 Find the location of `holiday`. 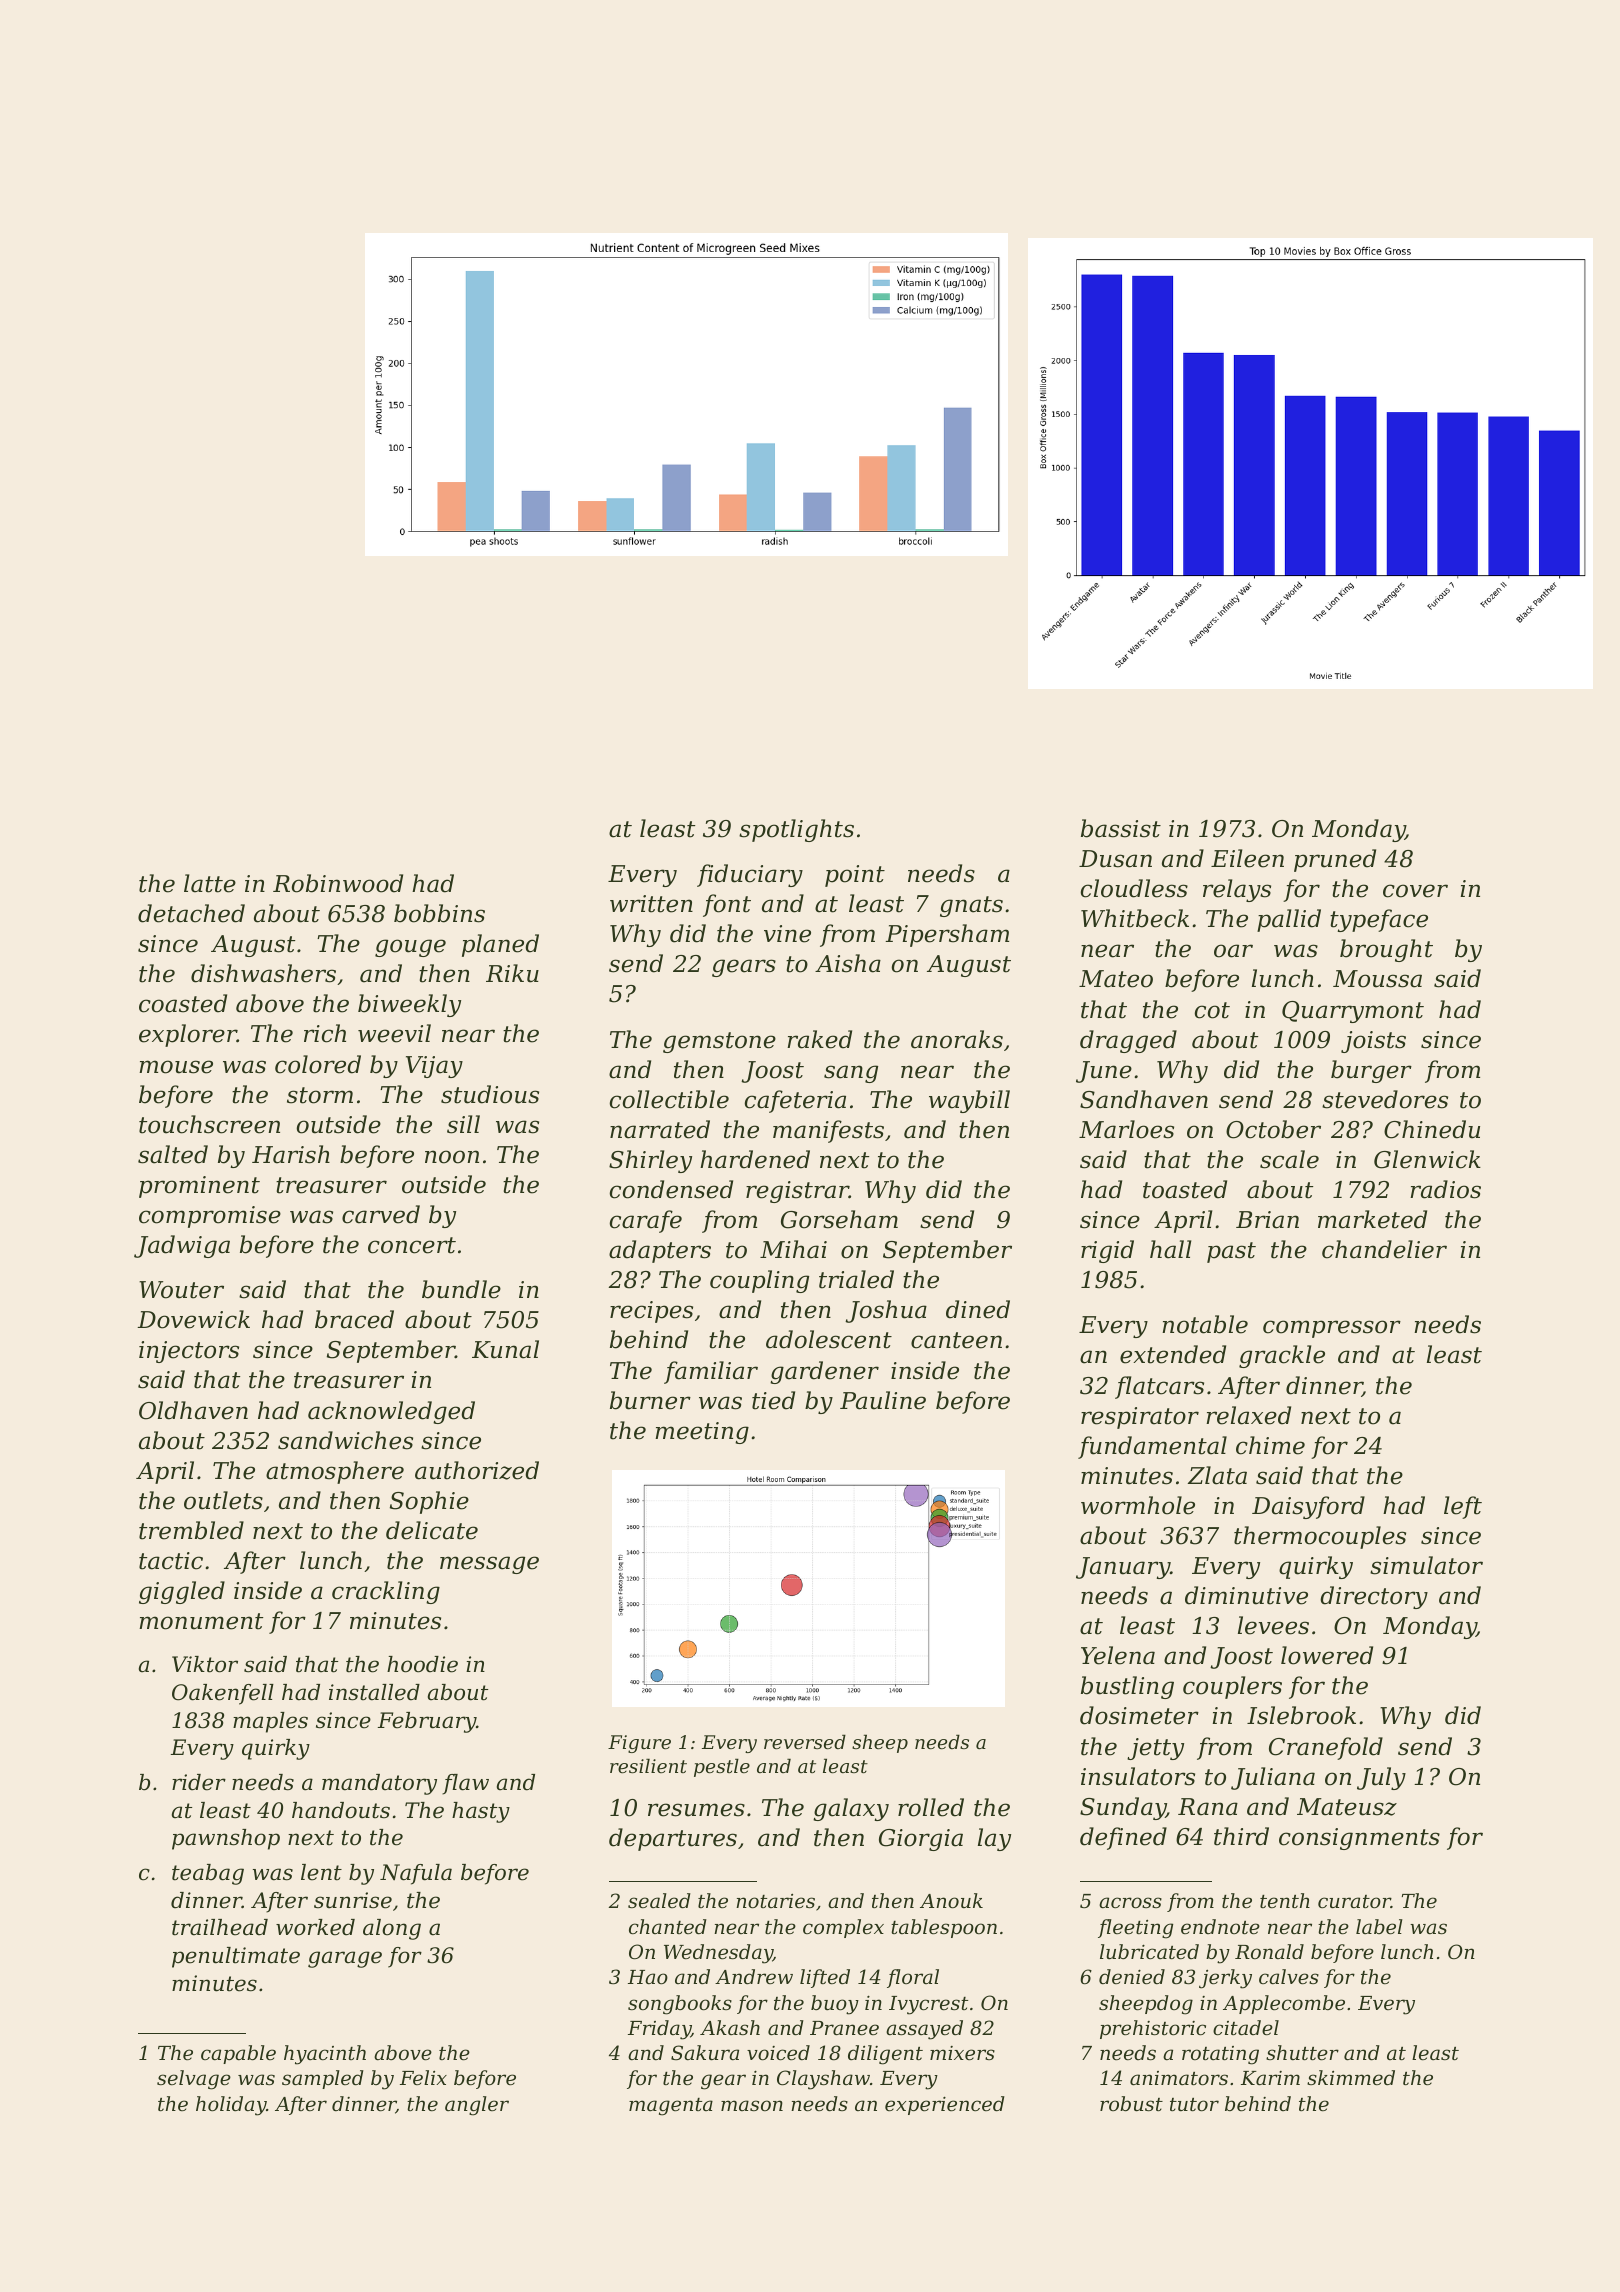

holiday is located at coordinates (231, 2106).
